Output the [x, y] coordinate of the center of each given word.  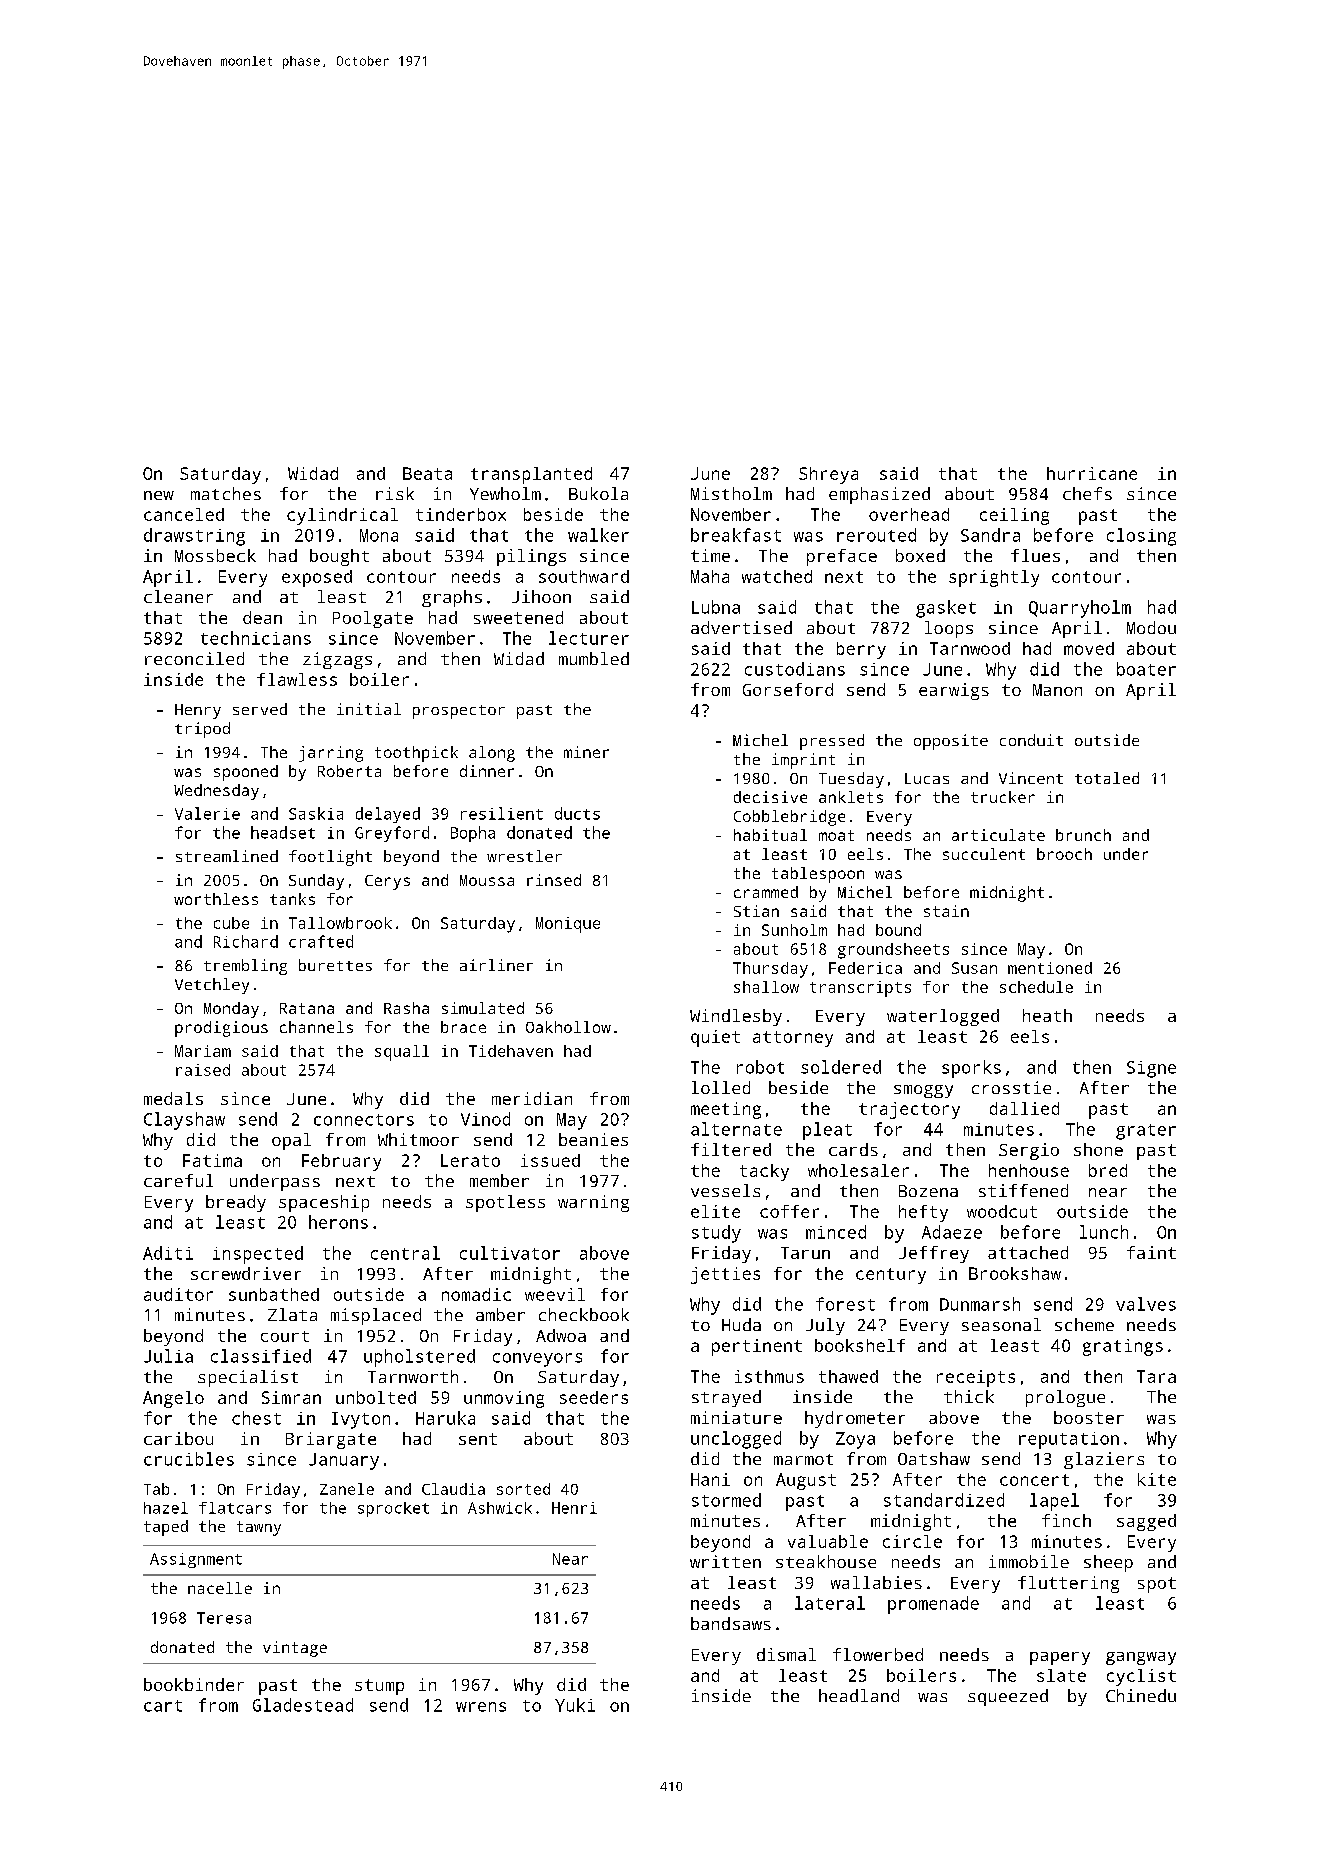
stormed [726, 1500]
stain [946, 911]
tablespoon [818, 875]
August [806, 1481]
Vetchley [212, 986]
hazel [166, 1508]
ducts [577, 813]
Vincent [1031, 778]
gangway [1141, 1658]
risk [395, 493]
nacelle [220, 1588]
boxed [920, 555]
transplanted [531, 475]
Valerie [207, 813]
